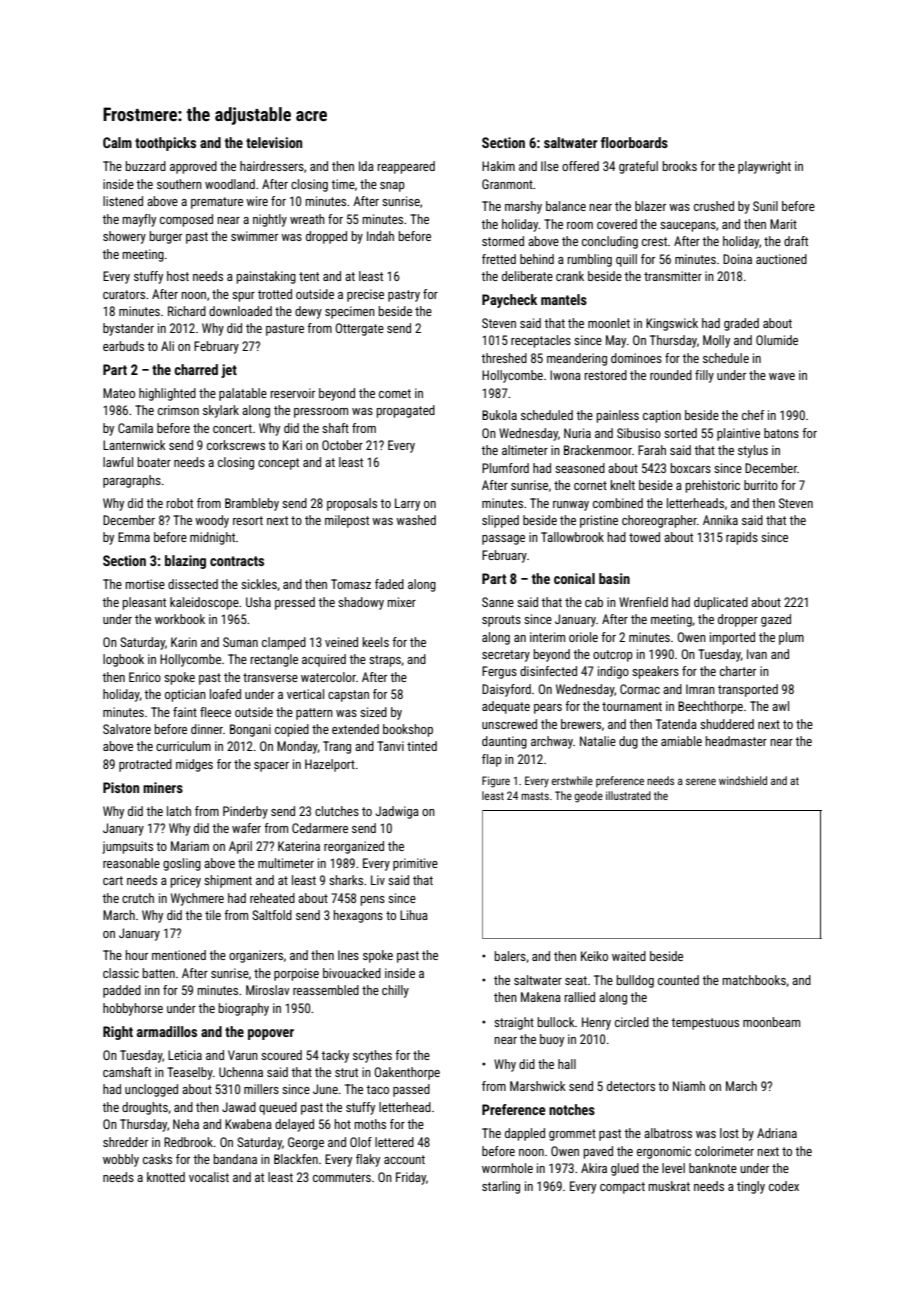 The width and height of the screenshot is (924, 1308). What do you see at coordinates (296, 1159) in the screenshot?
I see `Blackfen` at bounding box center [296, 1159].
